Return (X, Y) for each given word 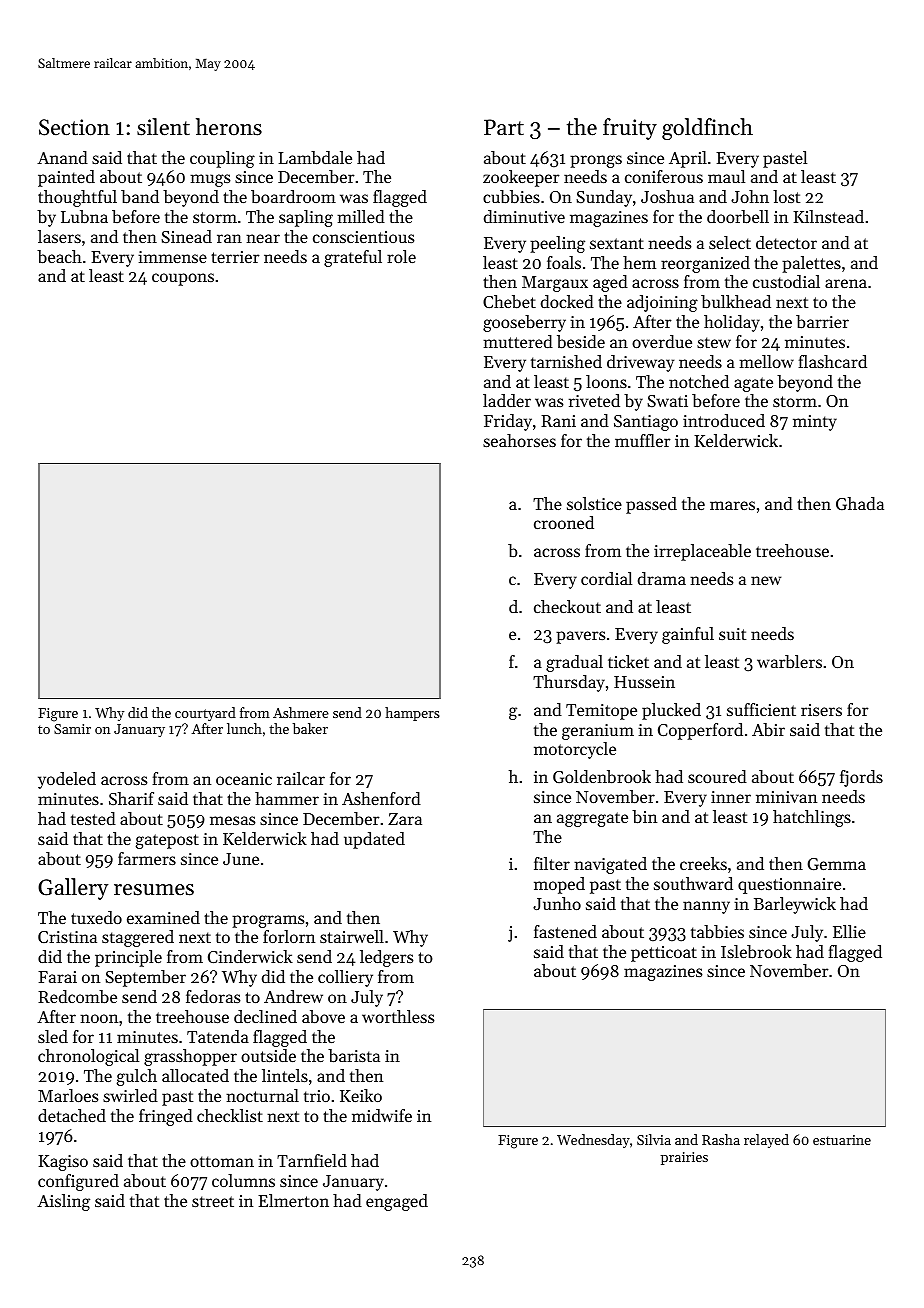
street (213, 1201)
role (401, 256)
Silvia (654, 1139)
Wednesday (593, 1141)
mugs (210, 180)
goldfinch (707, 129)
